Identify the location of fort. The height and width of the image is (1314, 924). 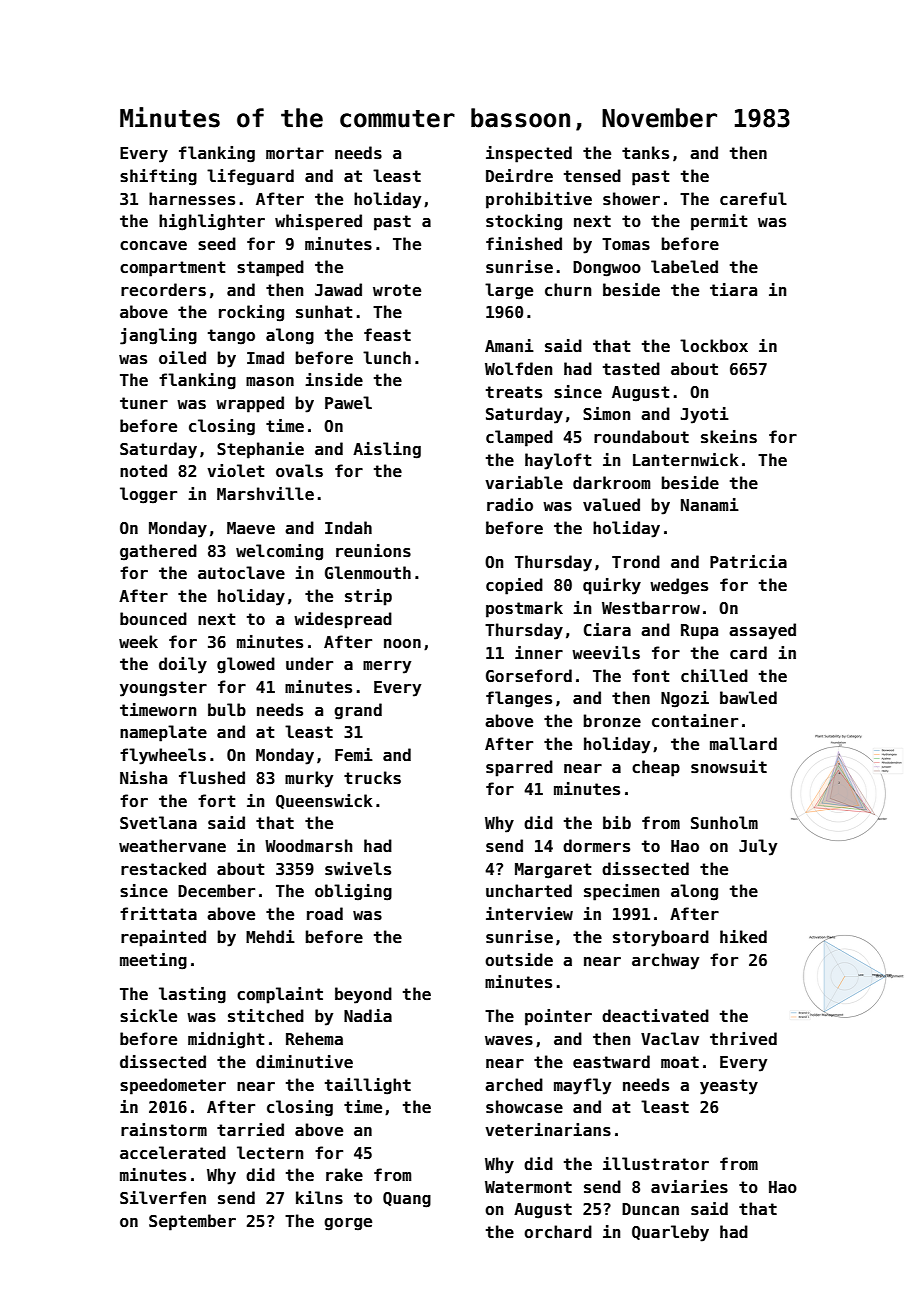
(217, 800).
